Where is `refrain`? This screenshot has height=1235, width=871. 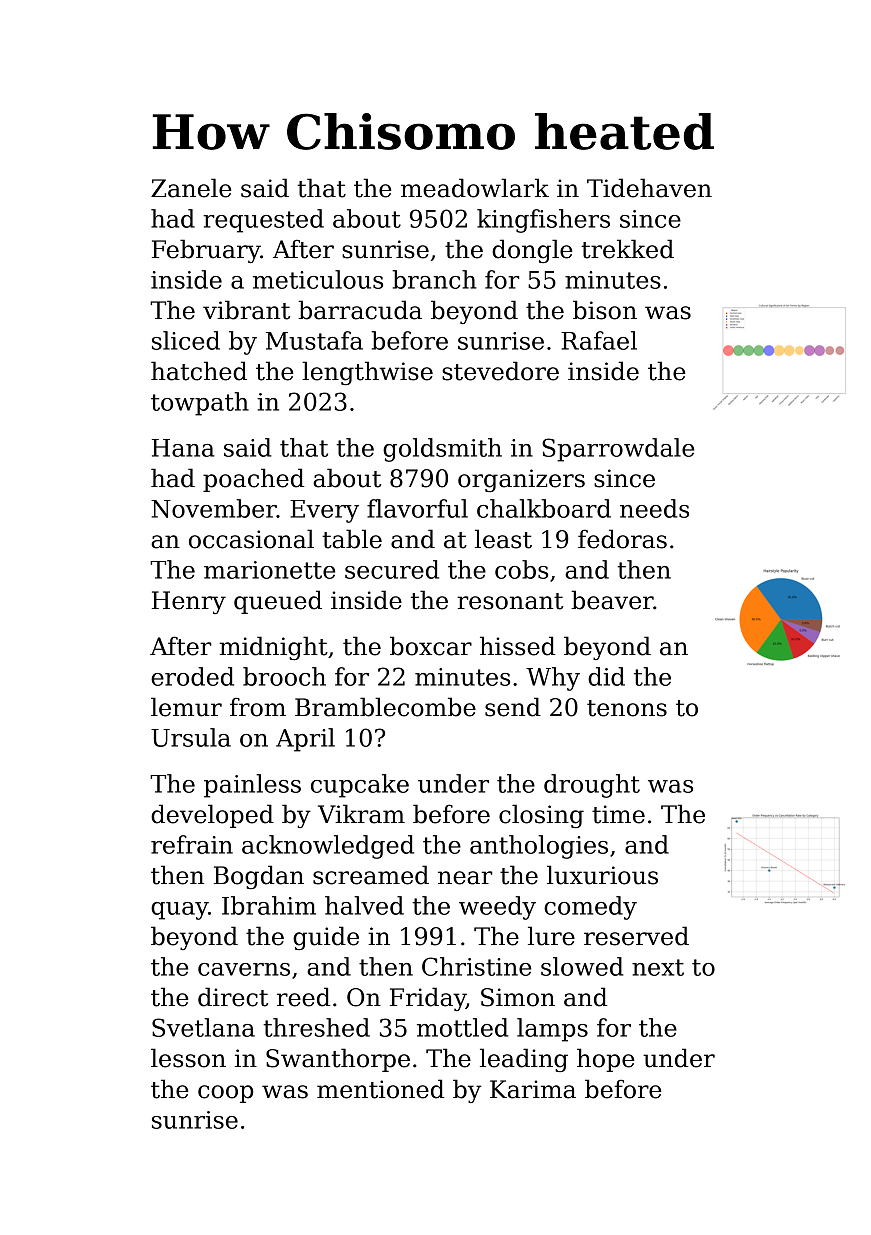
refrain is located at coordinates (192, 844).
